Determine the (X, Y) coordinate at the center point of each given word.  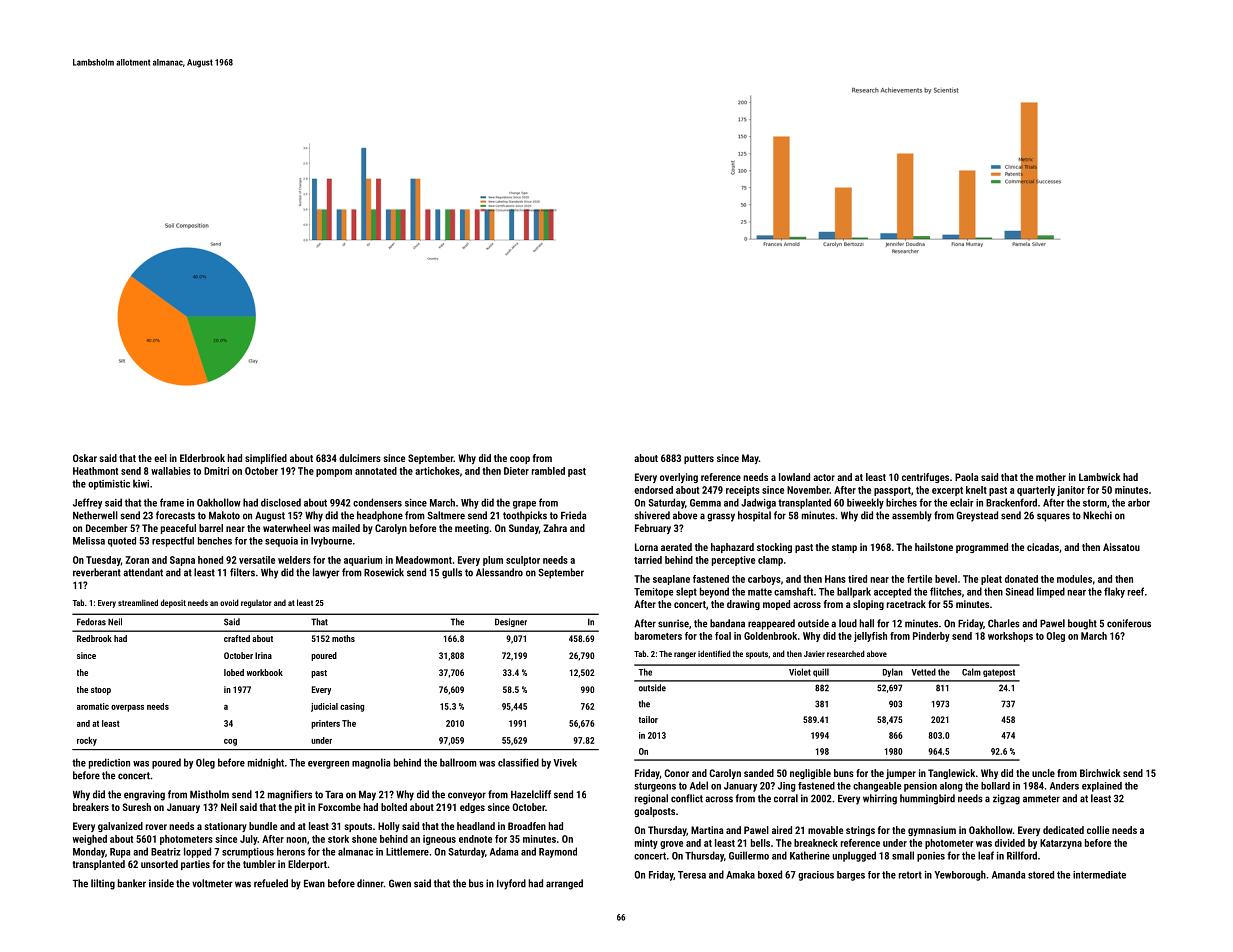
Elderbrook (202, 458)
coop (520, 460)
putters (699, 459)
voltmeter (212, 883)
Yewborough (960, 875)
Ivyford (511, 884)
